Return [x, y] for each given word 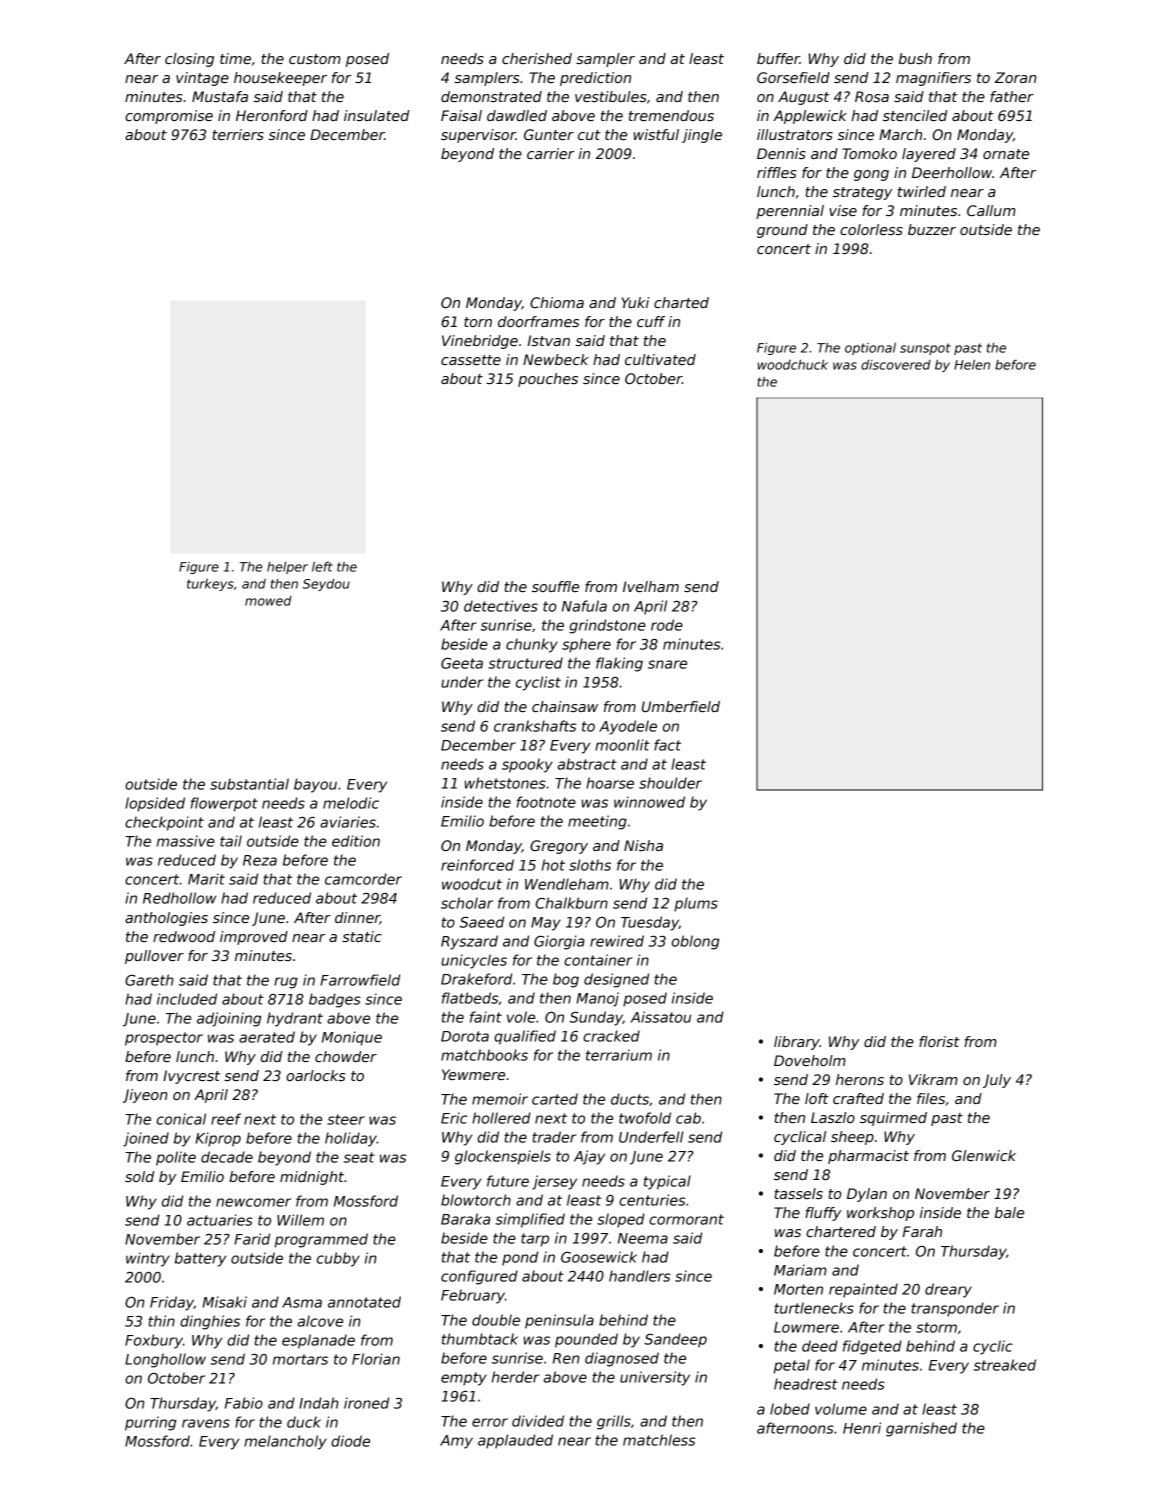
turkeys [210, 585]
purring [150, 1423]
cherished [537, 58]
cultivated [660, 359]
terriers [238, 134]
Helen [972, 365]
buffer [778, 58]
